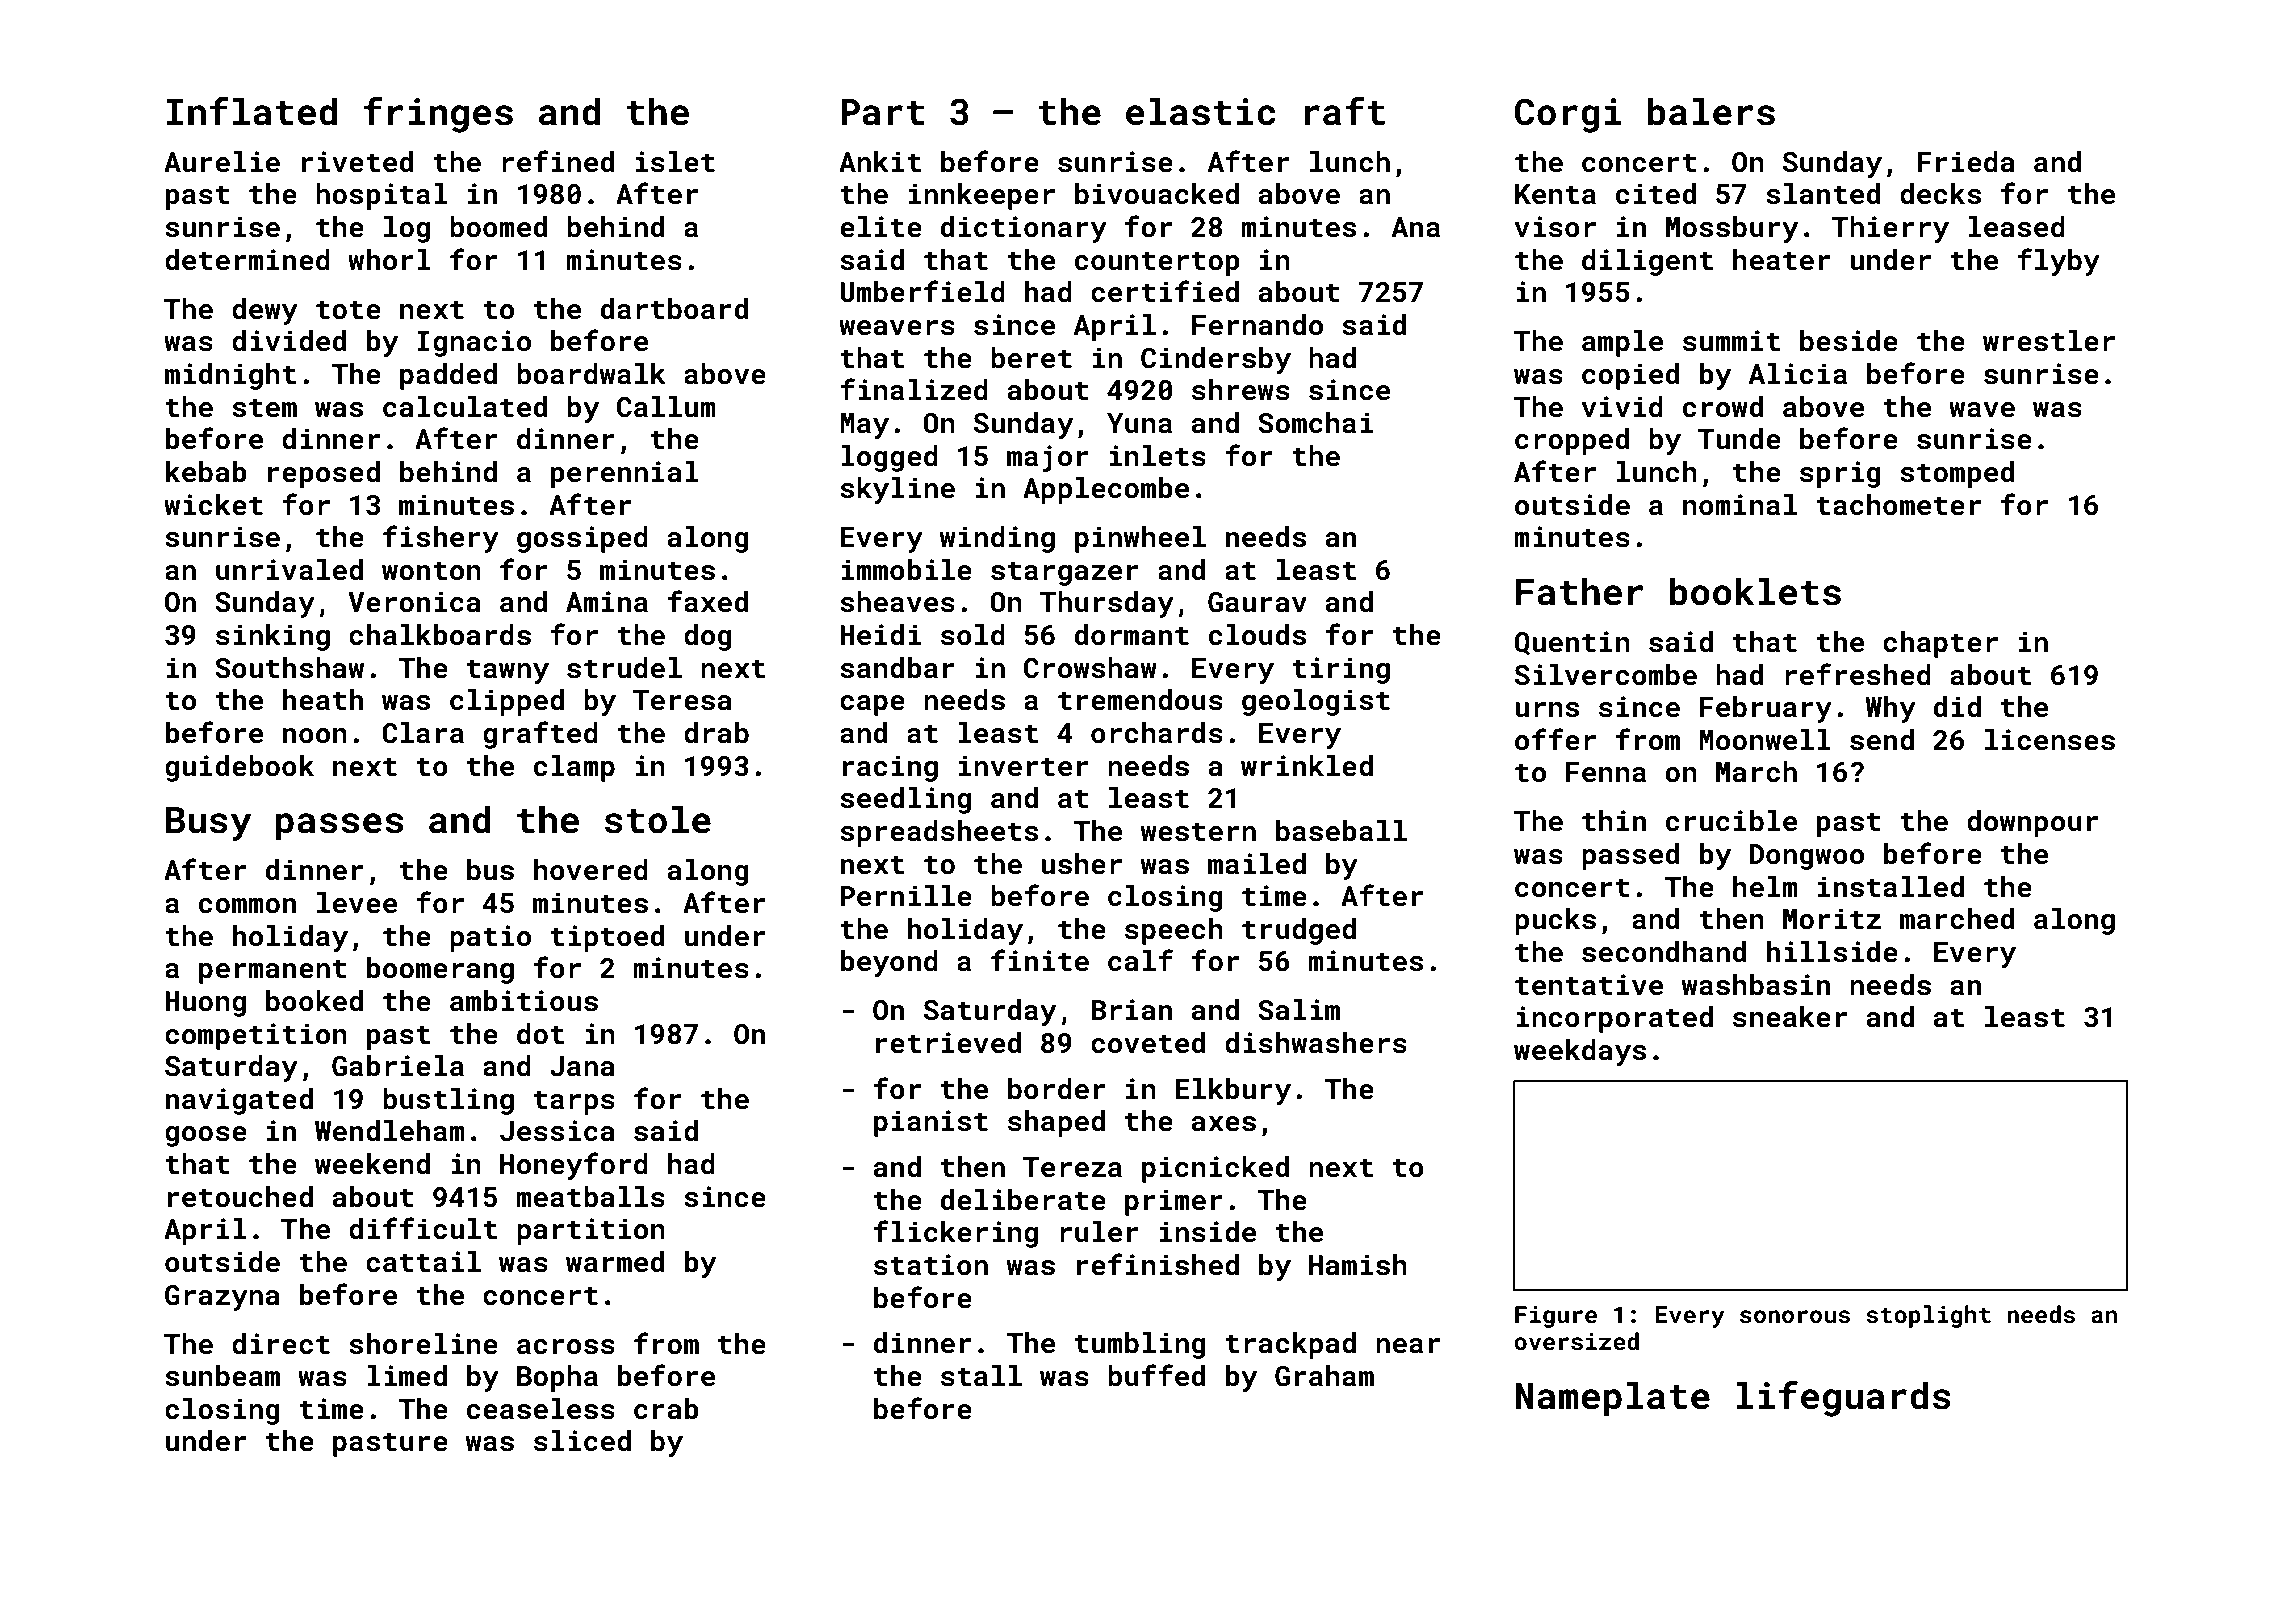  What do you see at coordinates (615, 1262) in the document?
I see `warmed` at bounding box center [615, 1262].
